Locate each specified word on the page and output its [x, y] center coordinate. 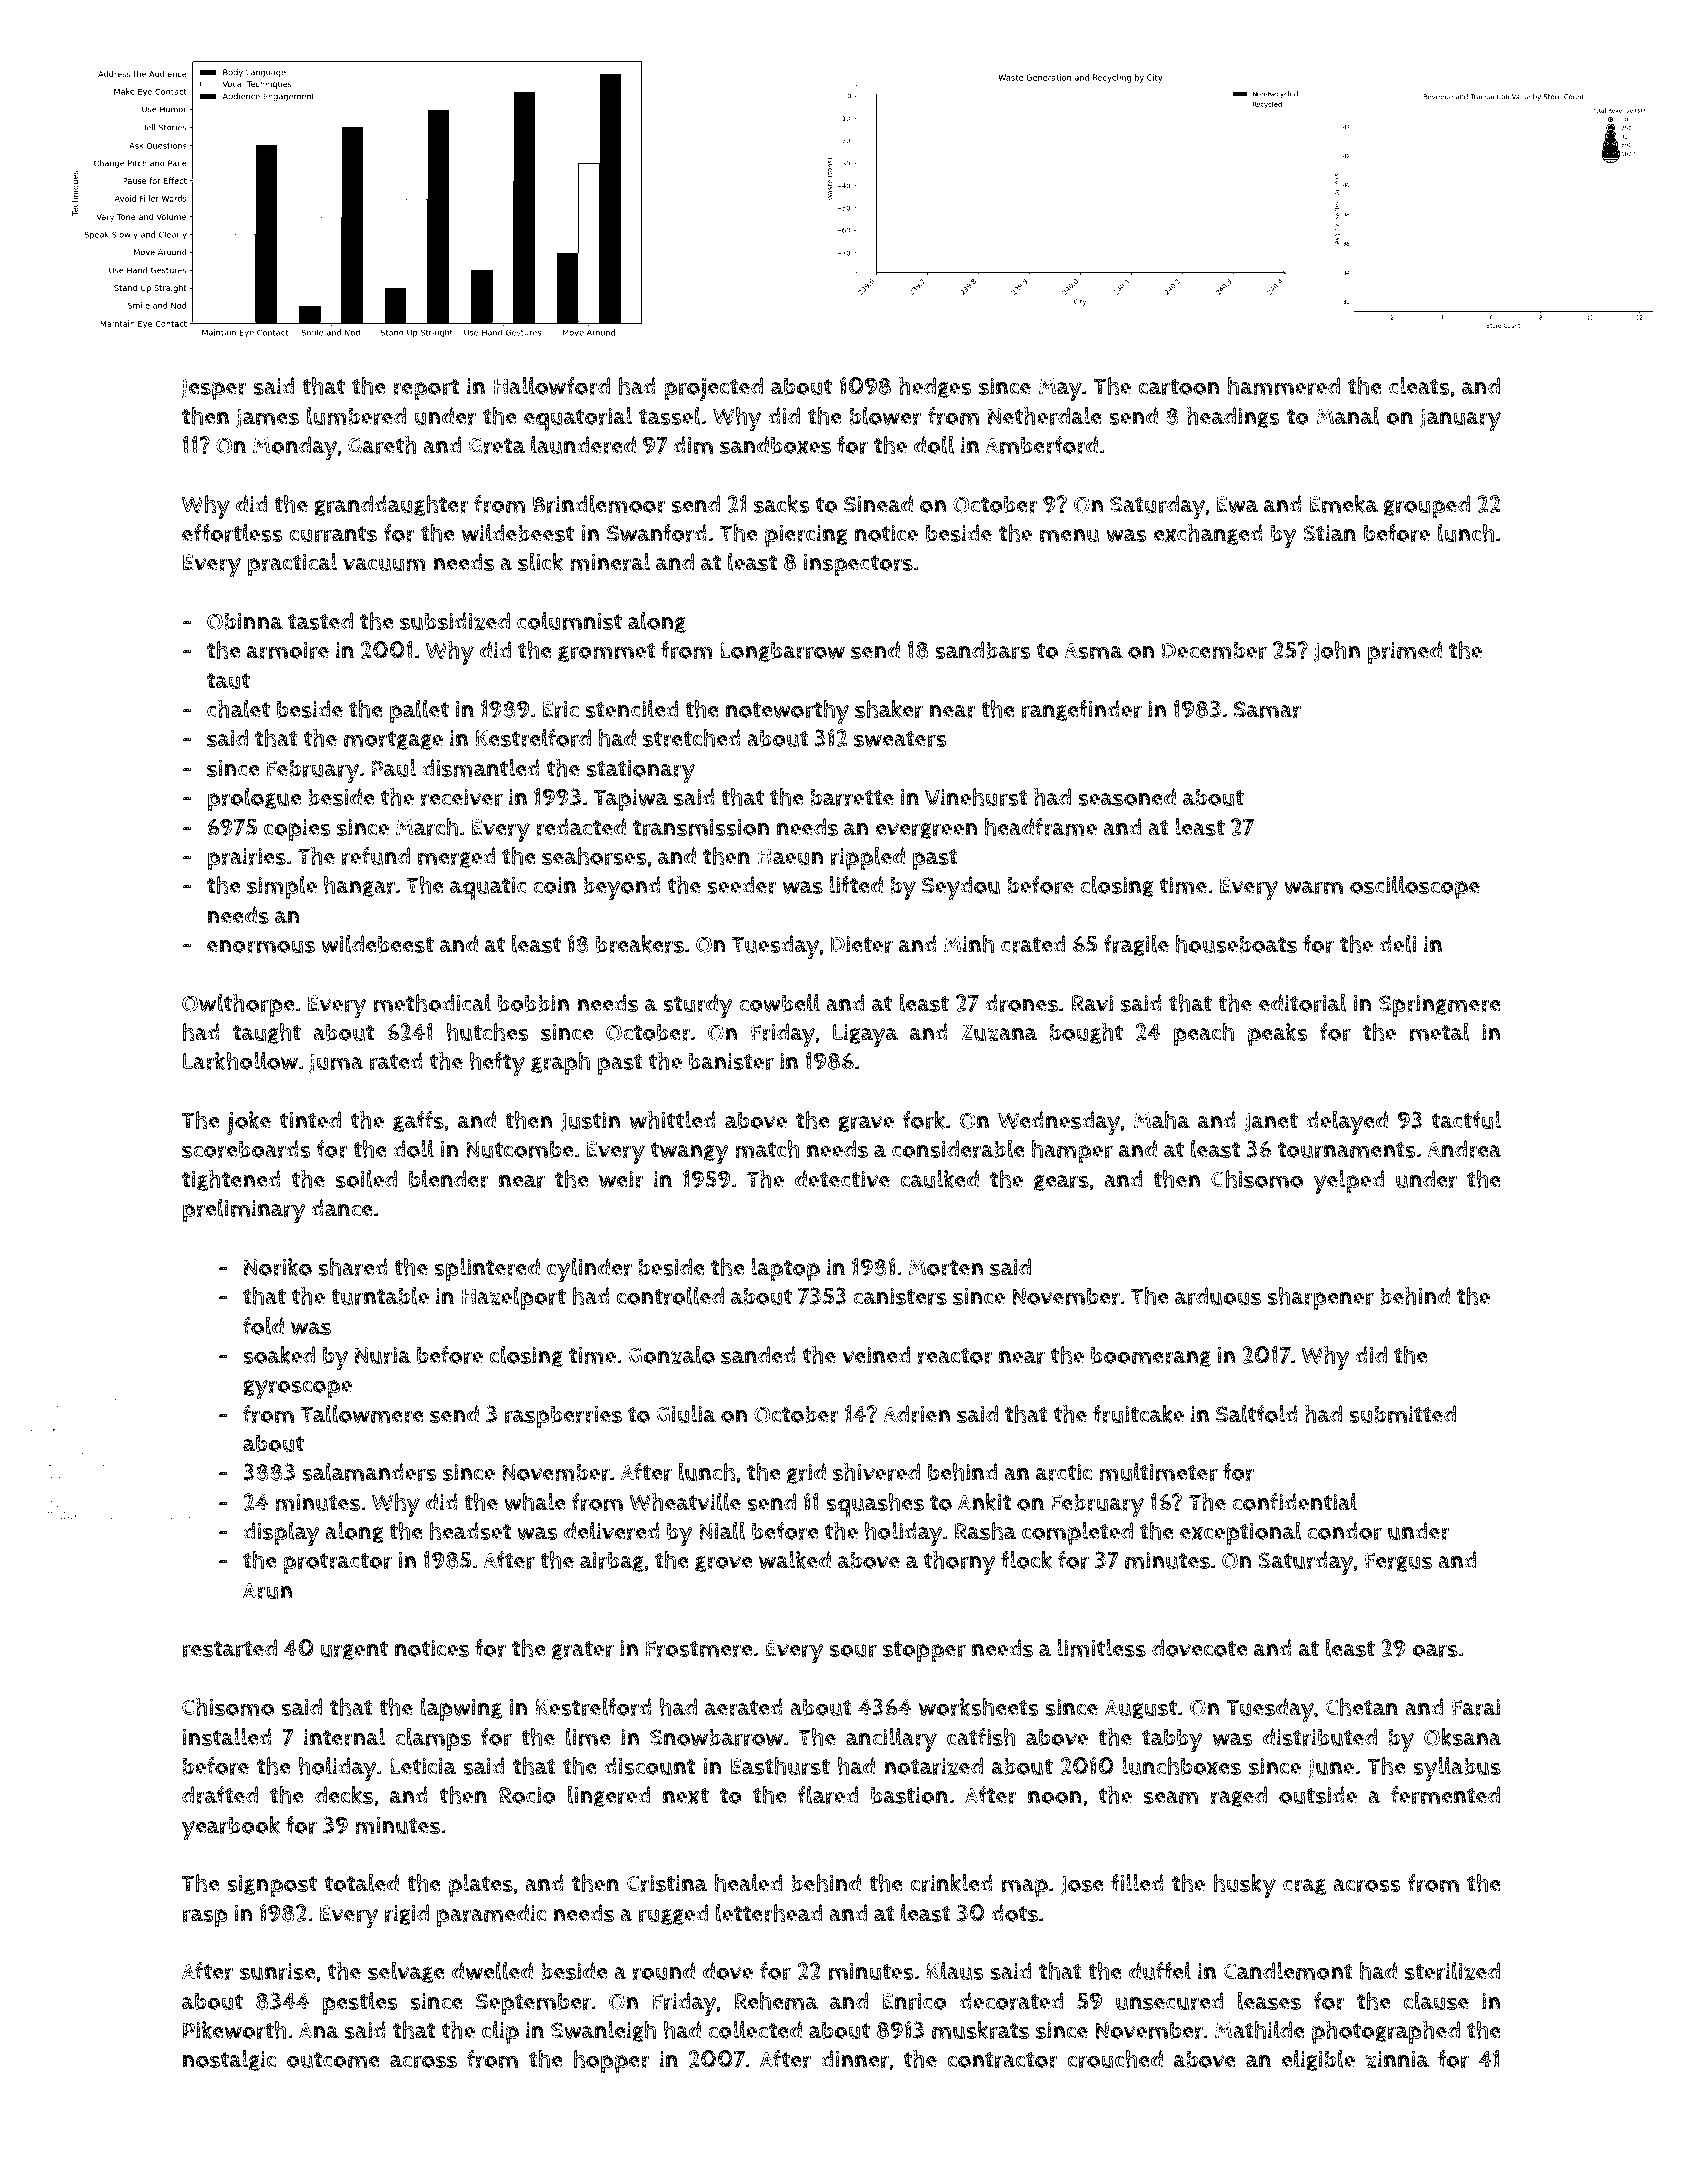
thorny [960, 1562]
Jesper [214, 389]
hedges [935, 387]
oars [1435, 1650]
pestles [360, 2004]
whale [534, 1501]
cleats [1419, 386]
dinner [855, 2059]
